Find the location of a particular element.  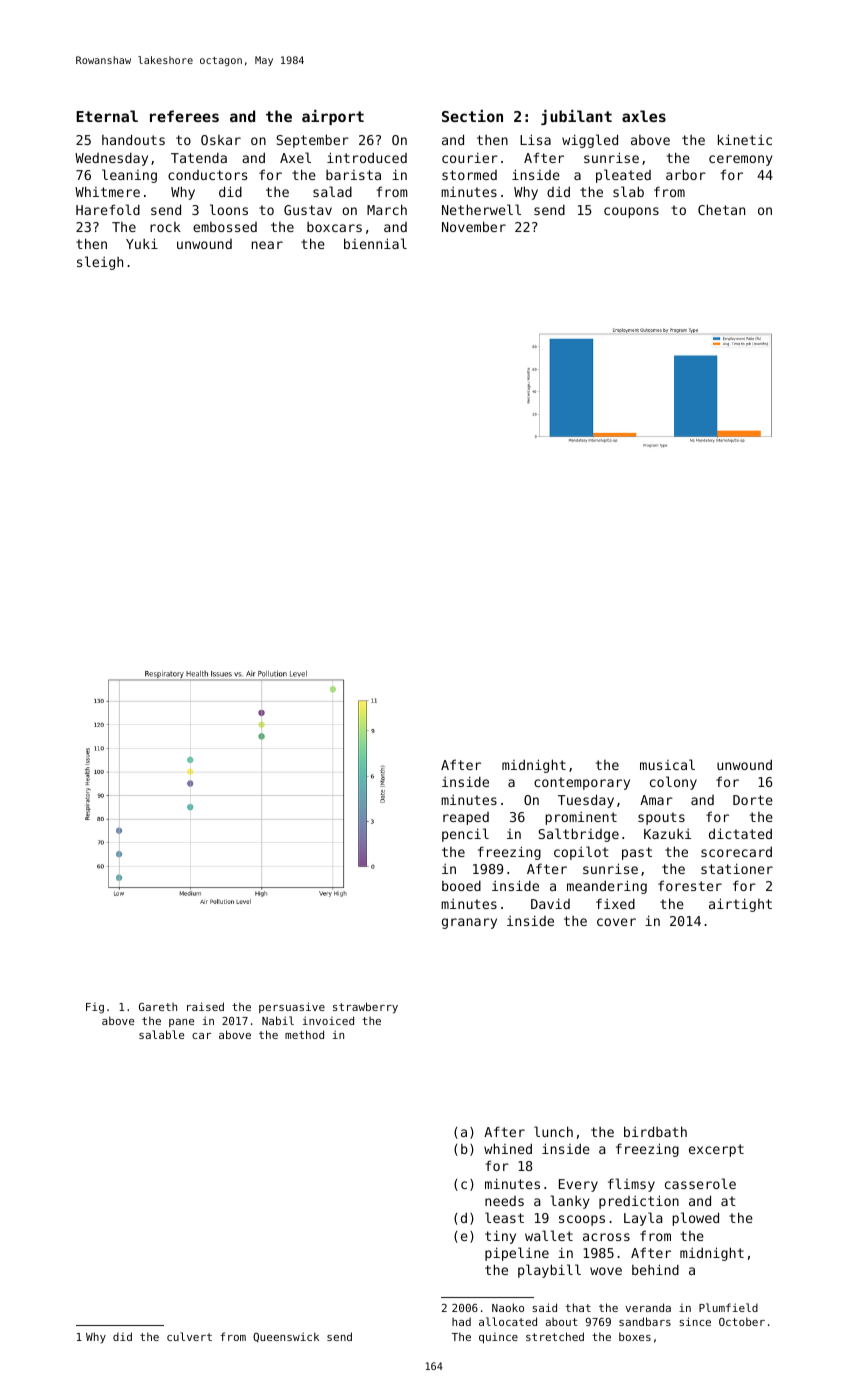

sleigh is located at coordinates (100, 263).
